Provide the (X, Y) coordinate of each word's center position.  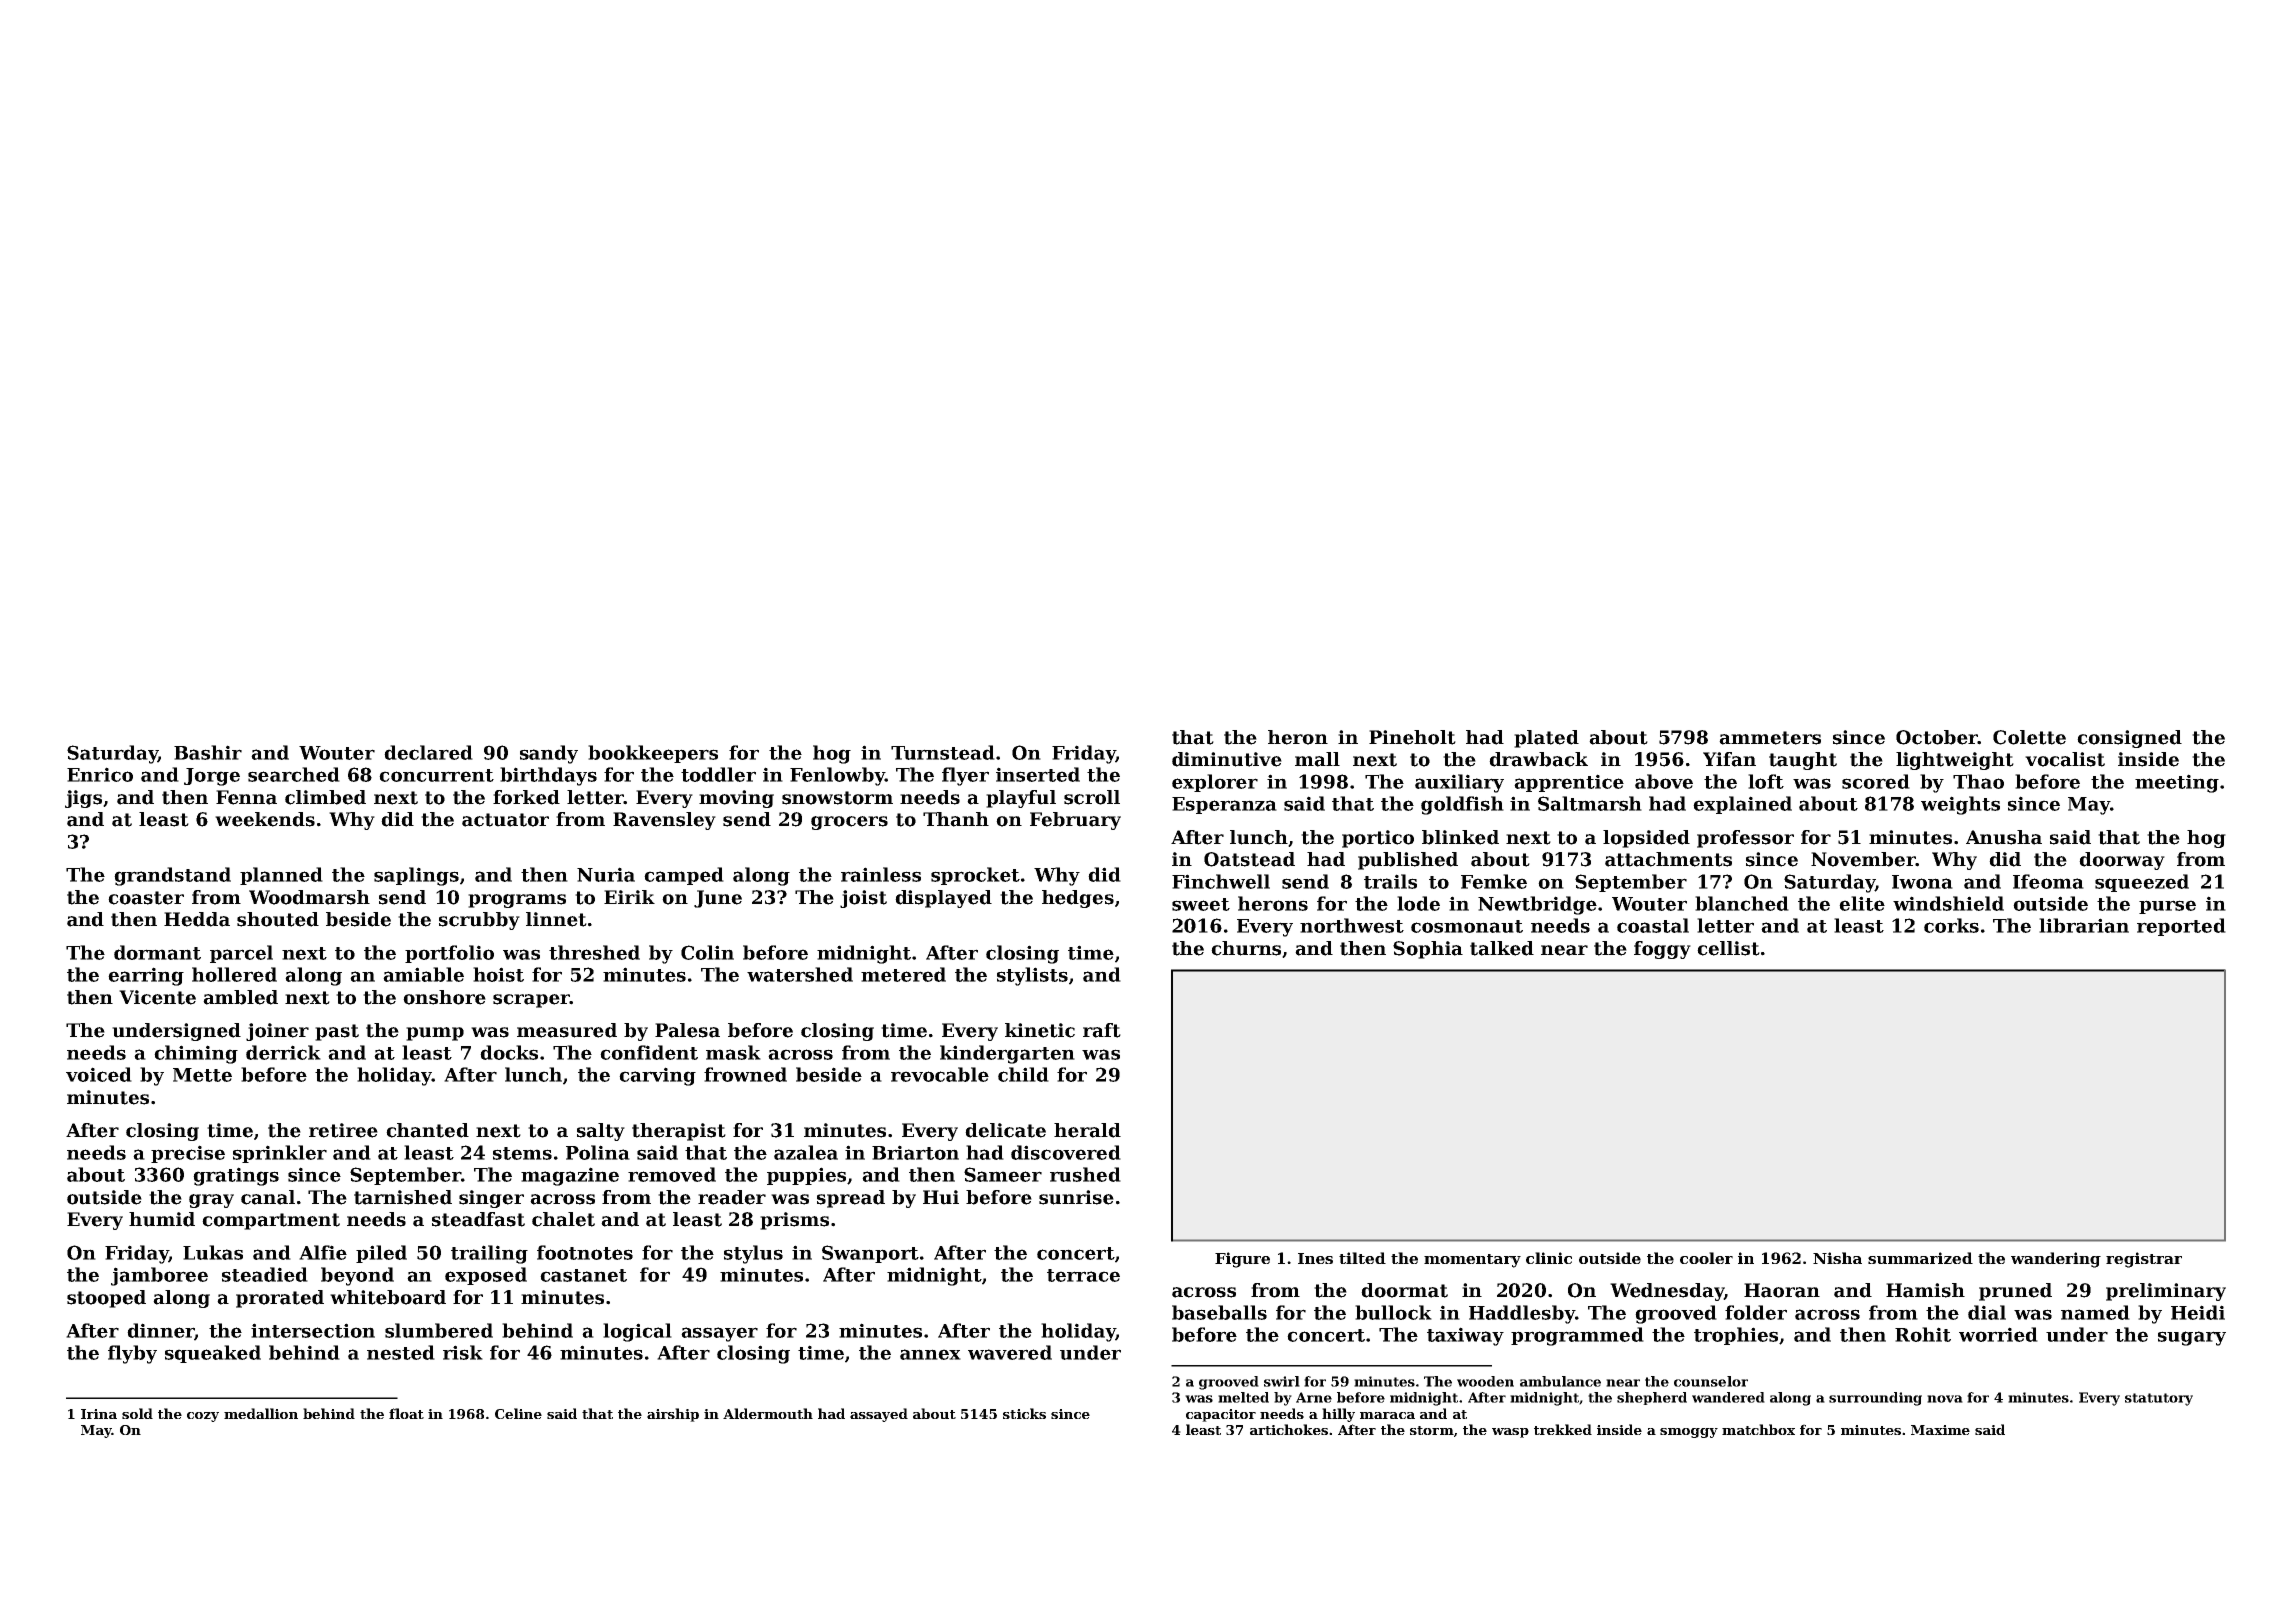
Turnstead (943, 752)
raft (1102, 1030)
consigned (2129, 739)
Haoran (1782, 1290)
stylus (753, 1254)
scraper (531, 1001)
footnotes (585, 1252)
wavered (1010, 1352)
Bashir (208, 752)
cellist (1728, 948)
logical (637, 1332)
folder (1756, 1312)
